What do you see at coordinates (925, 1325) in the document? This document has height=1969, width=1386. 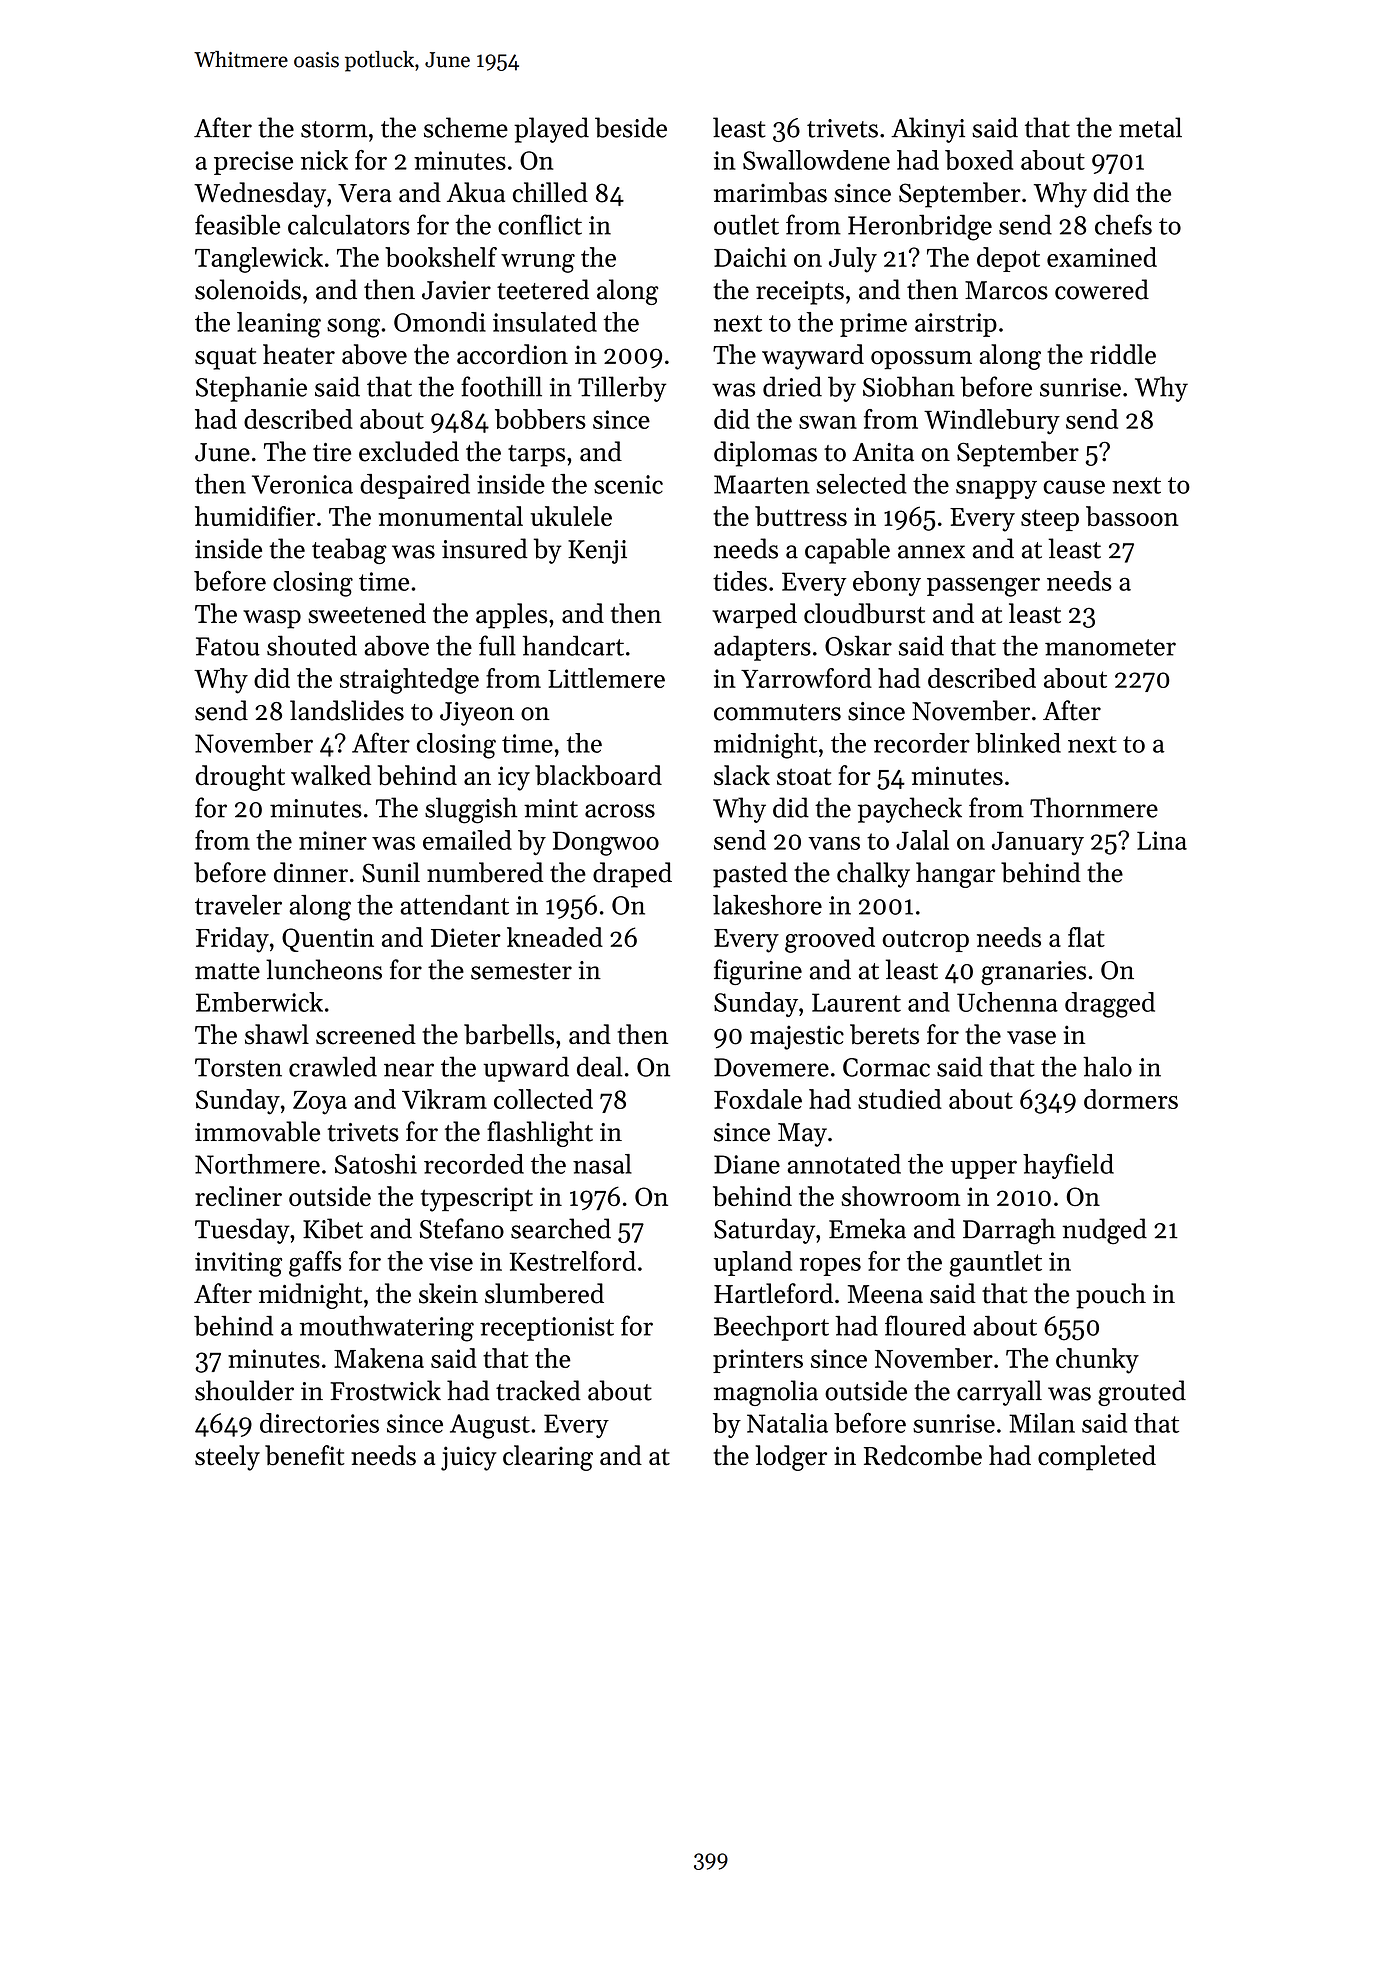 I see `floured` at bounding box center [925, 1325].
